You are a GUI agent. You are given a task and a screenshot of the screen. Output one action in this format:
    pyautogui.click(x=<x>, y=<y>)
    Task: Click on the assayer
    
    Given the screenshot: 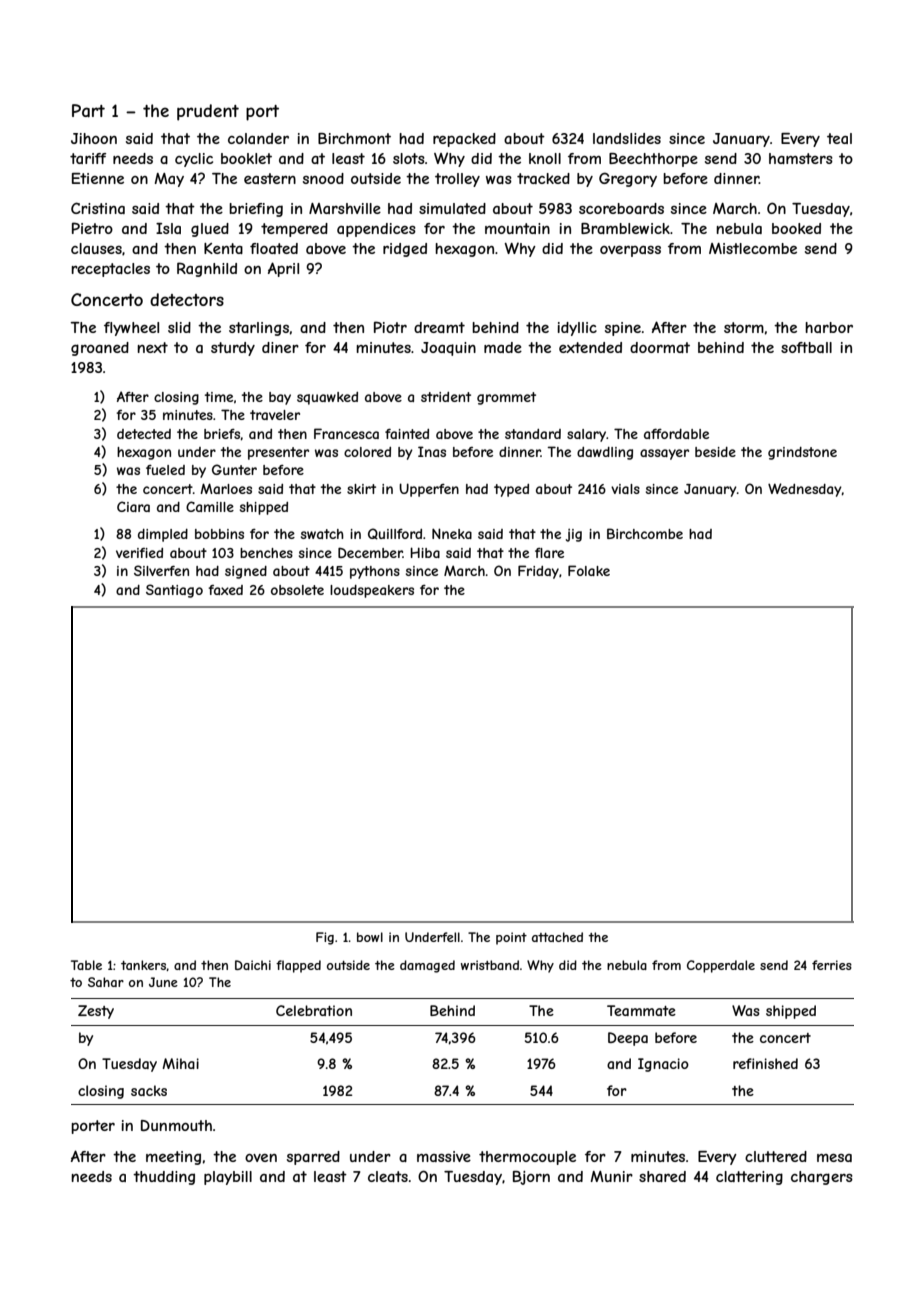 What is the action you would take?
    pyautogui.click(x=664, y=454)
